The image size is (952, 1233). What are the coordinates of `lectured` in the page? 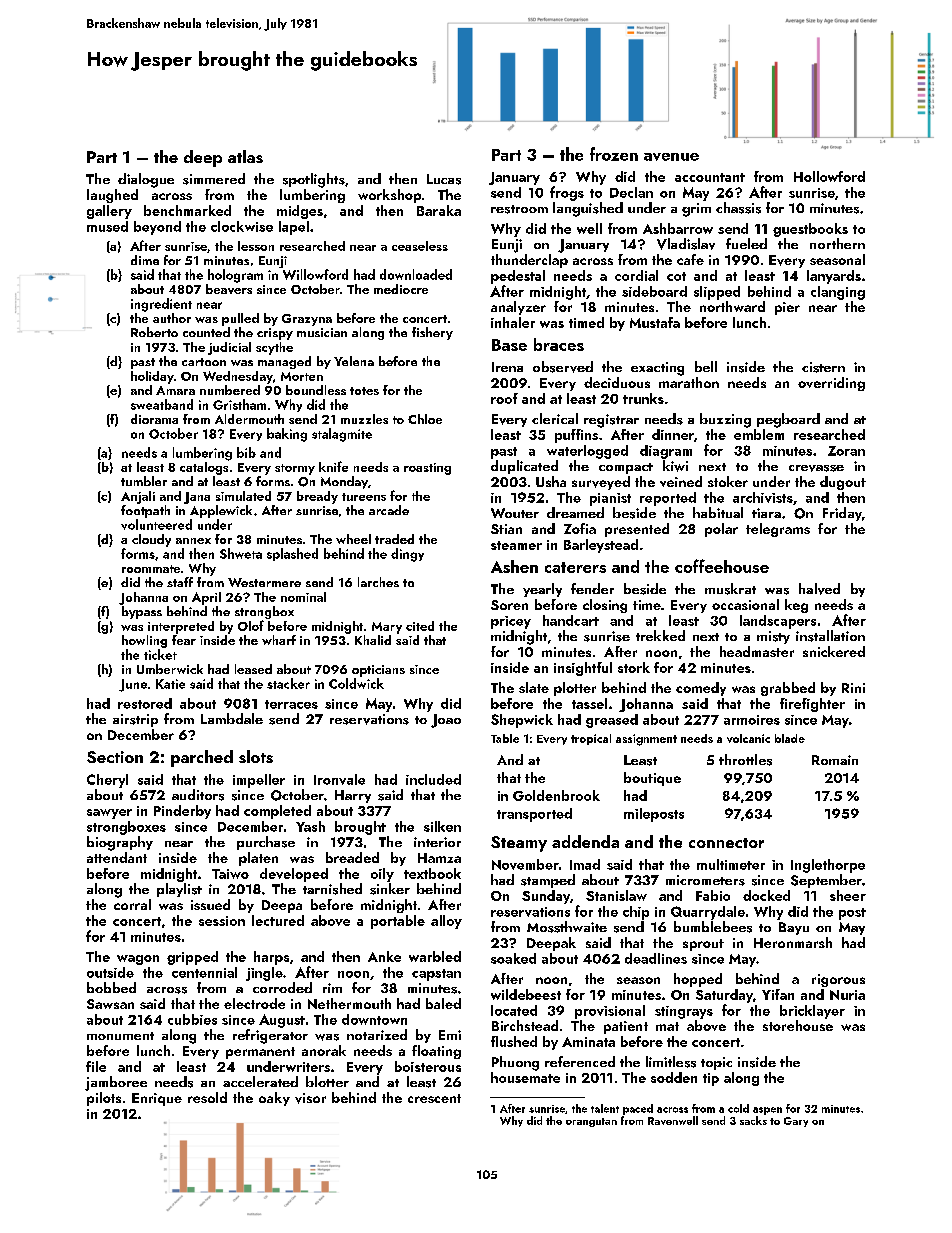 It's located at (278, 920).
